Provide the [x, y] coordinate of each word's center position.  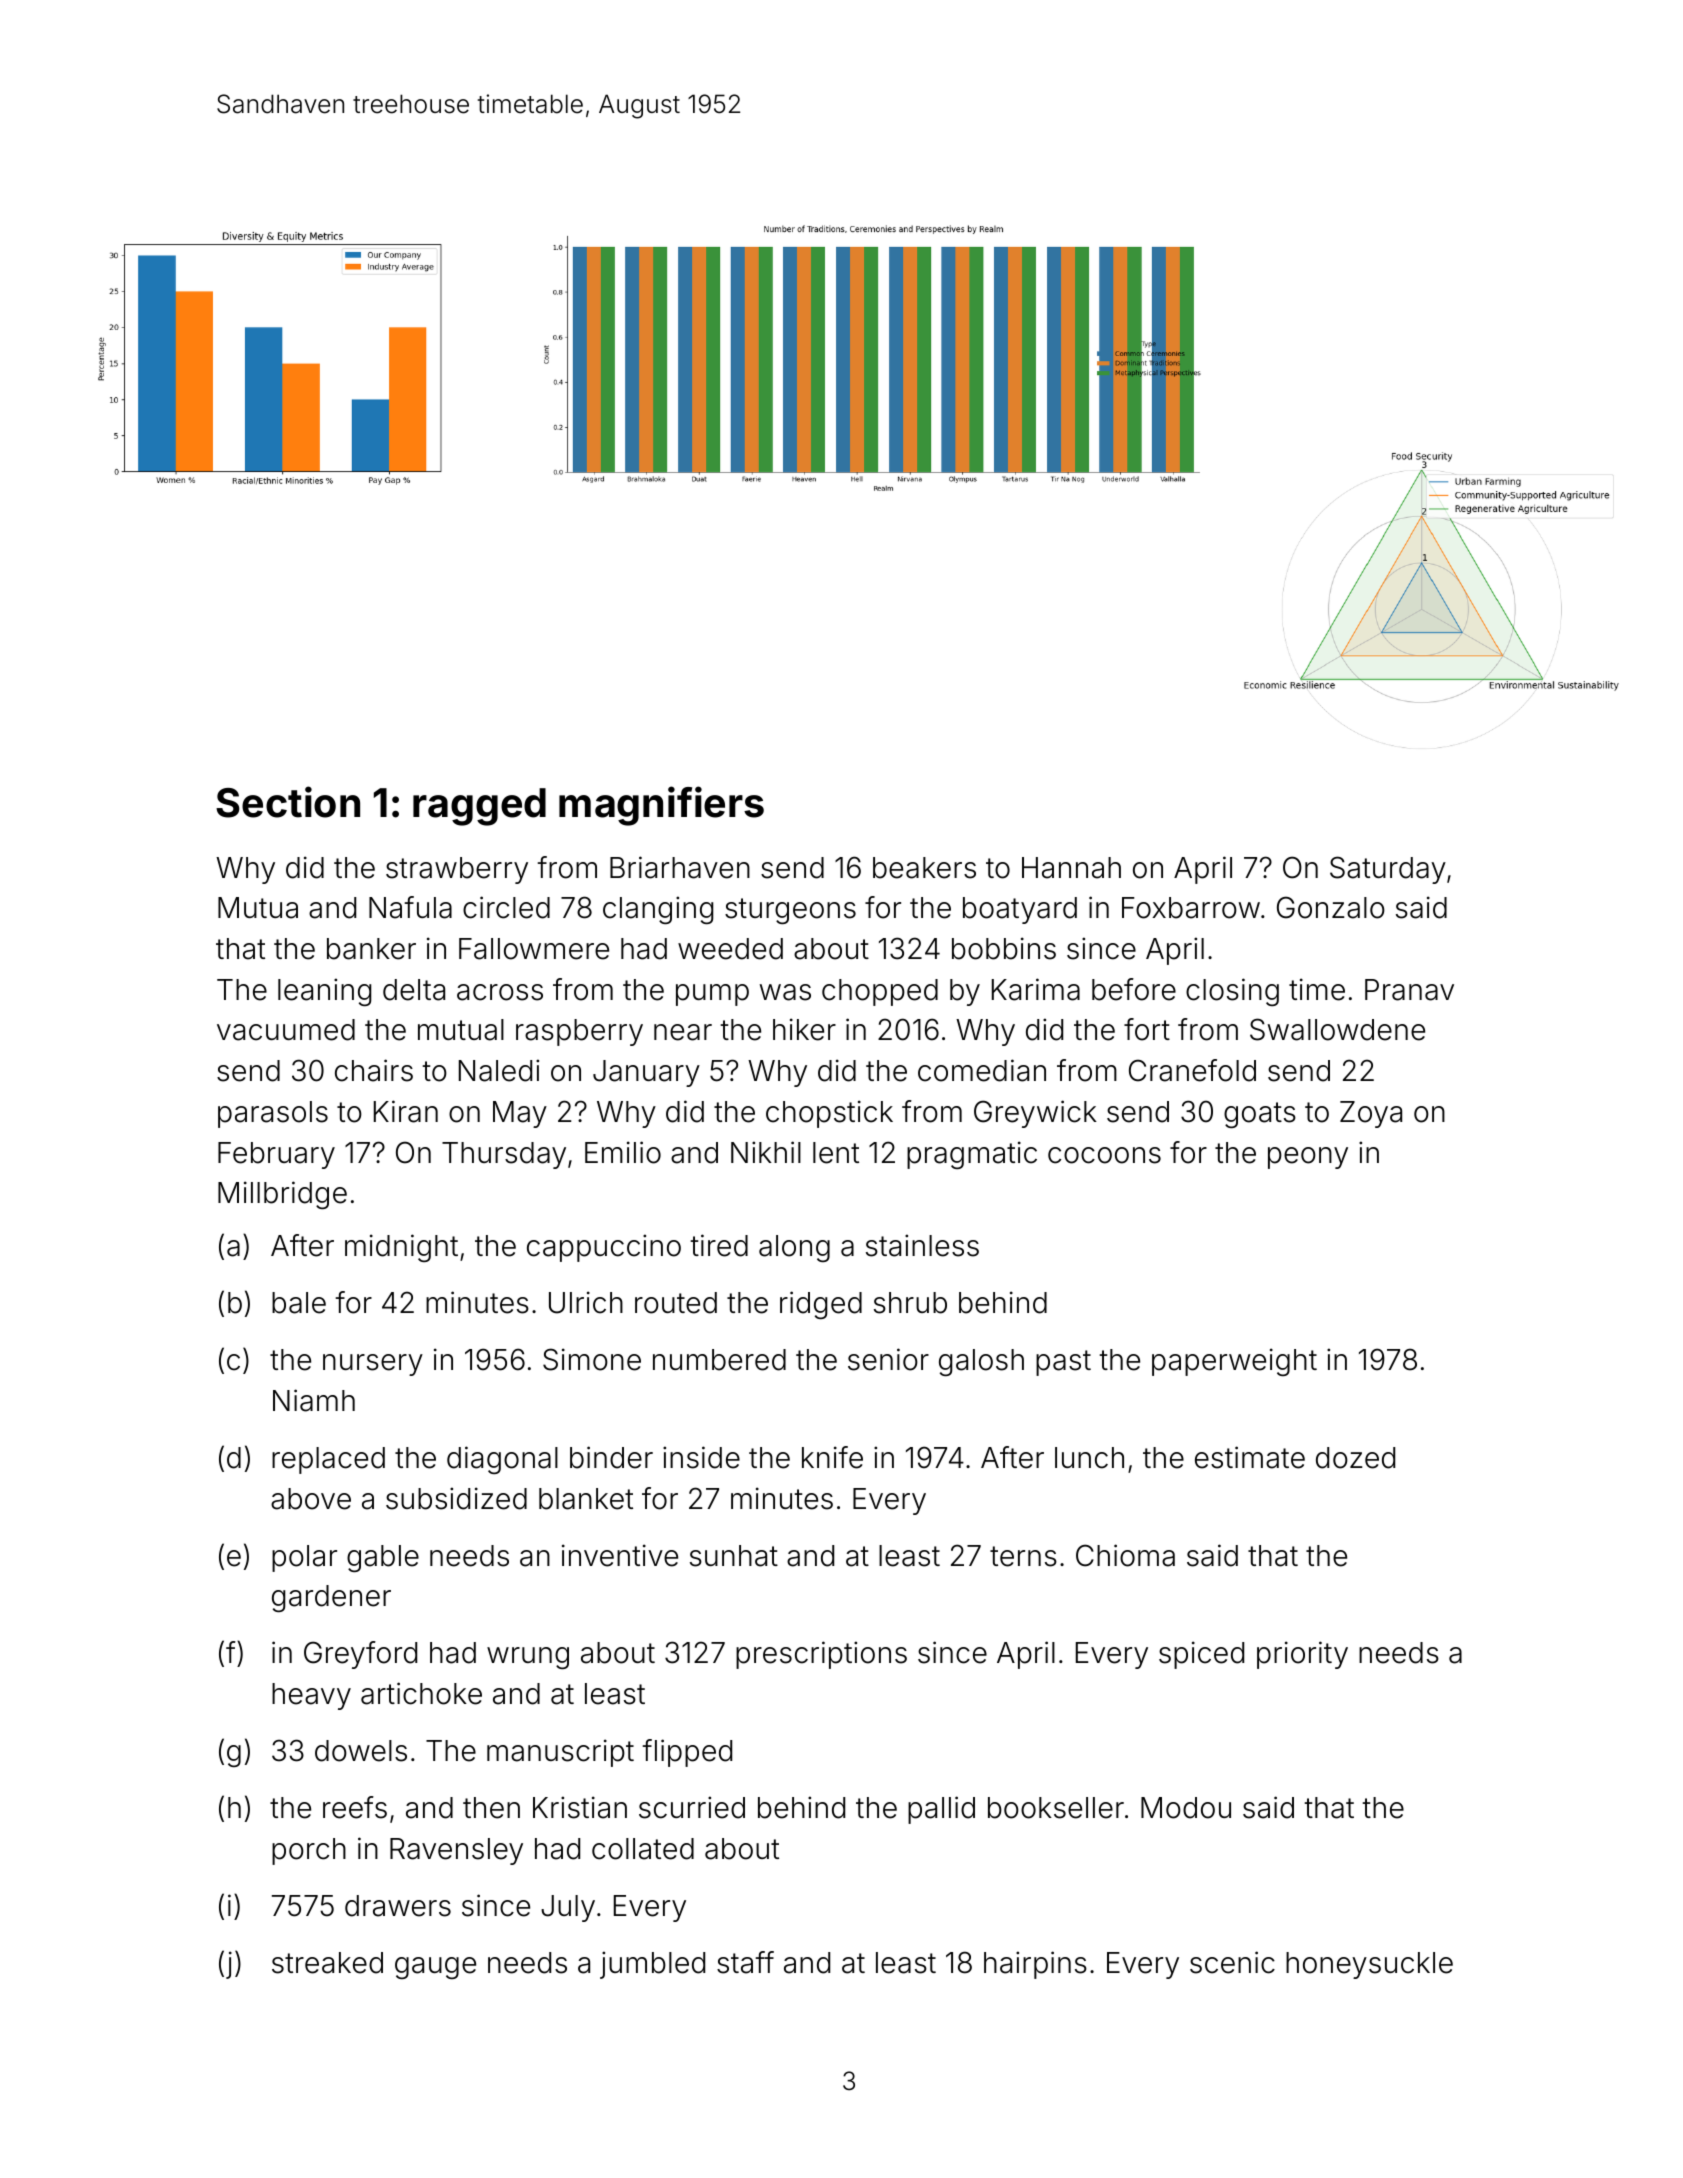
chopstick [829, 1114]
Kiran [406, 1111]
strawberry [457, 870]
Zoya [1371, 1114]
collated [643, 1849]
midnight [401, 1248]
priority [1302, 1655]
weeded [730, 949]
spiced [1201, 1655]
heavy [311, 1696]
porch [309, 1851]
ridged [821, 1305]
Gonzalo [1331, 907]
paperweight [1234, 1362]
